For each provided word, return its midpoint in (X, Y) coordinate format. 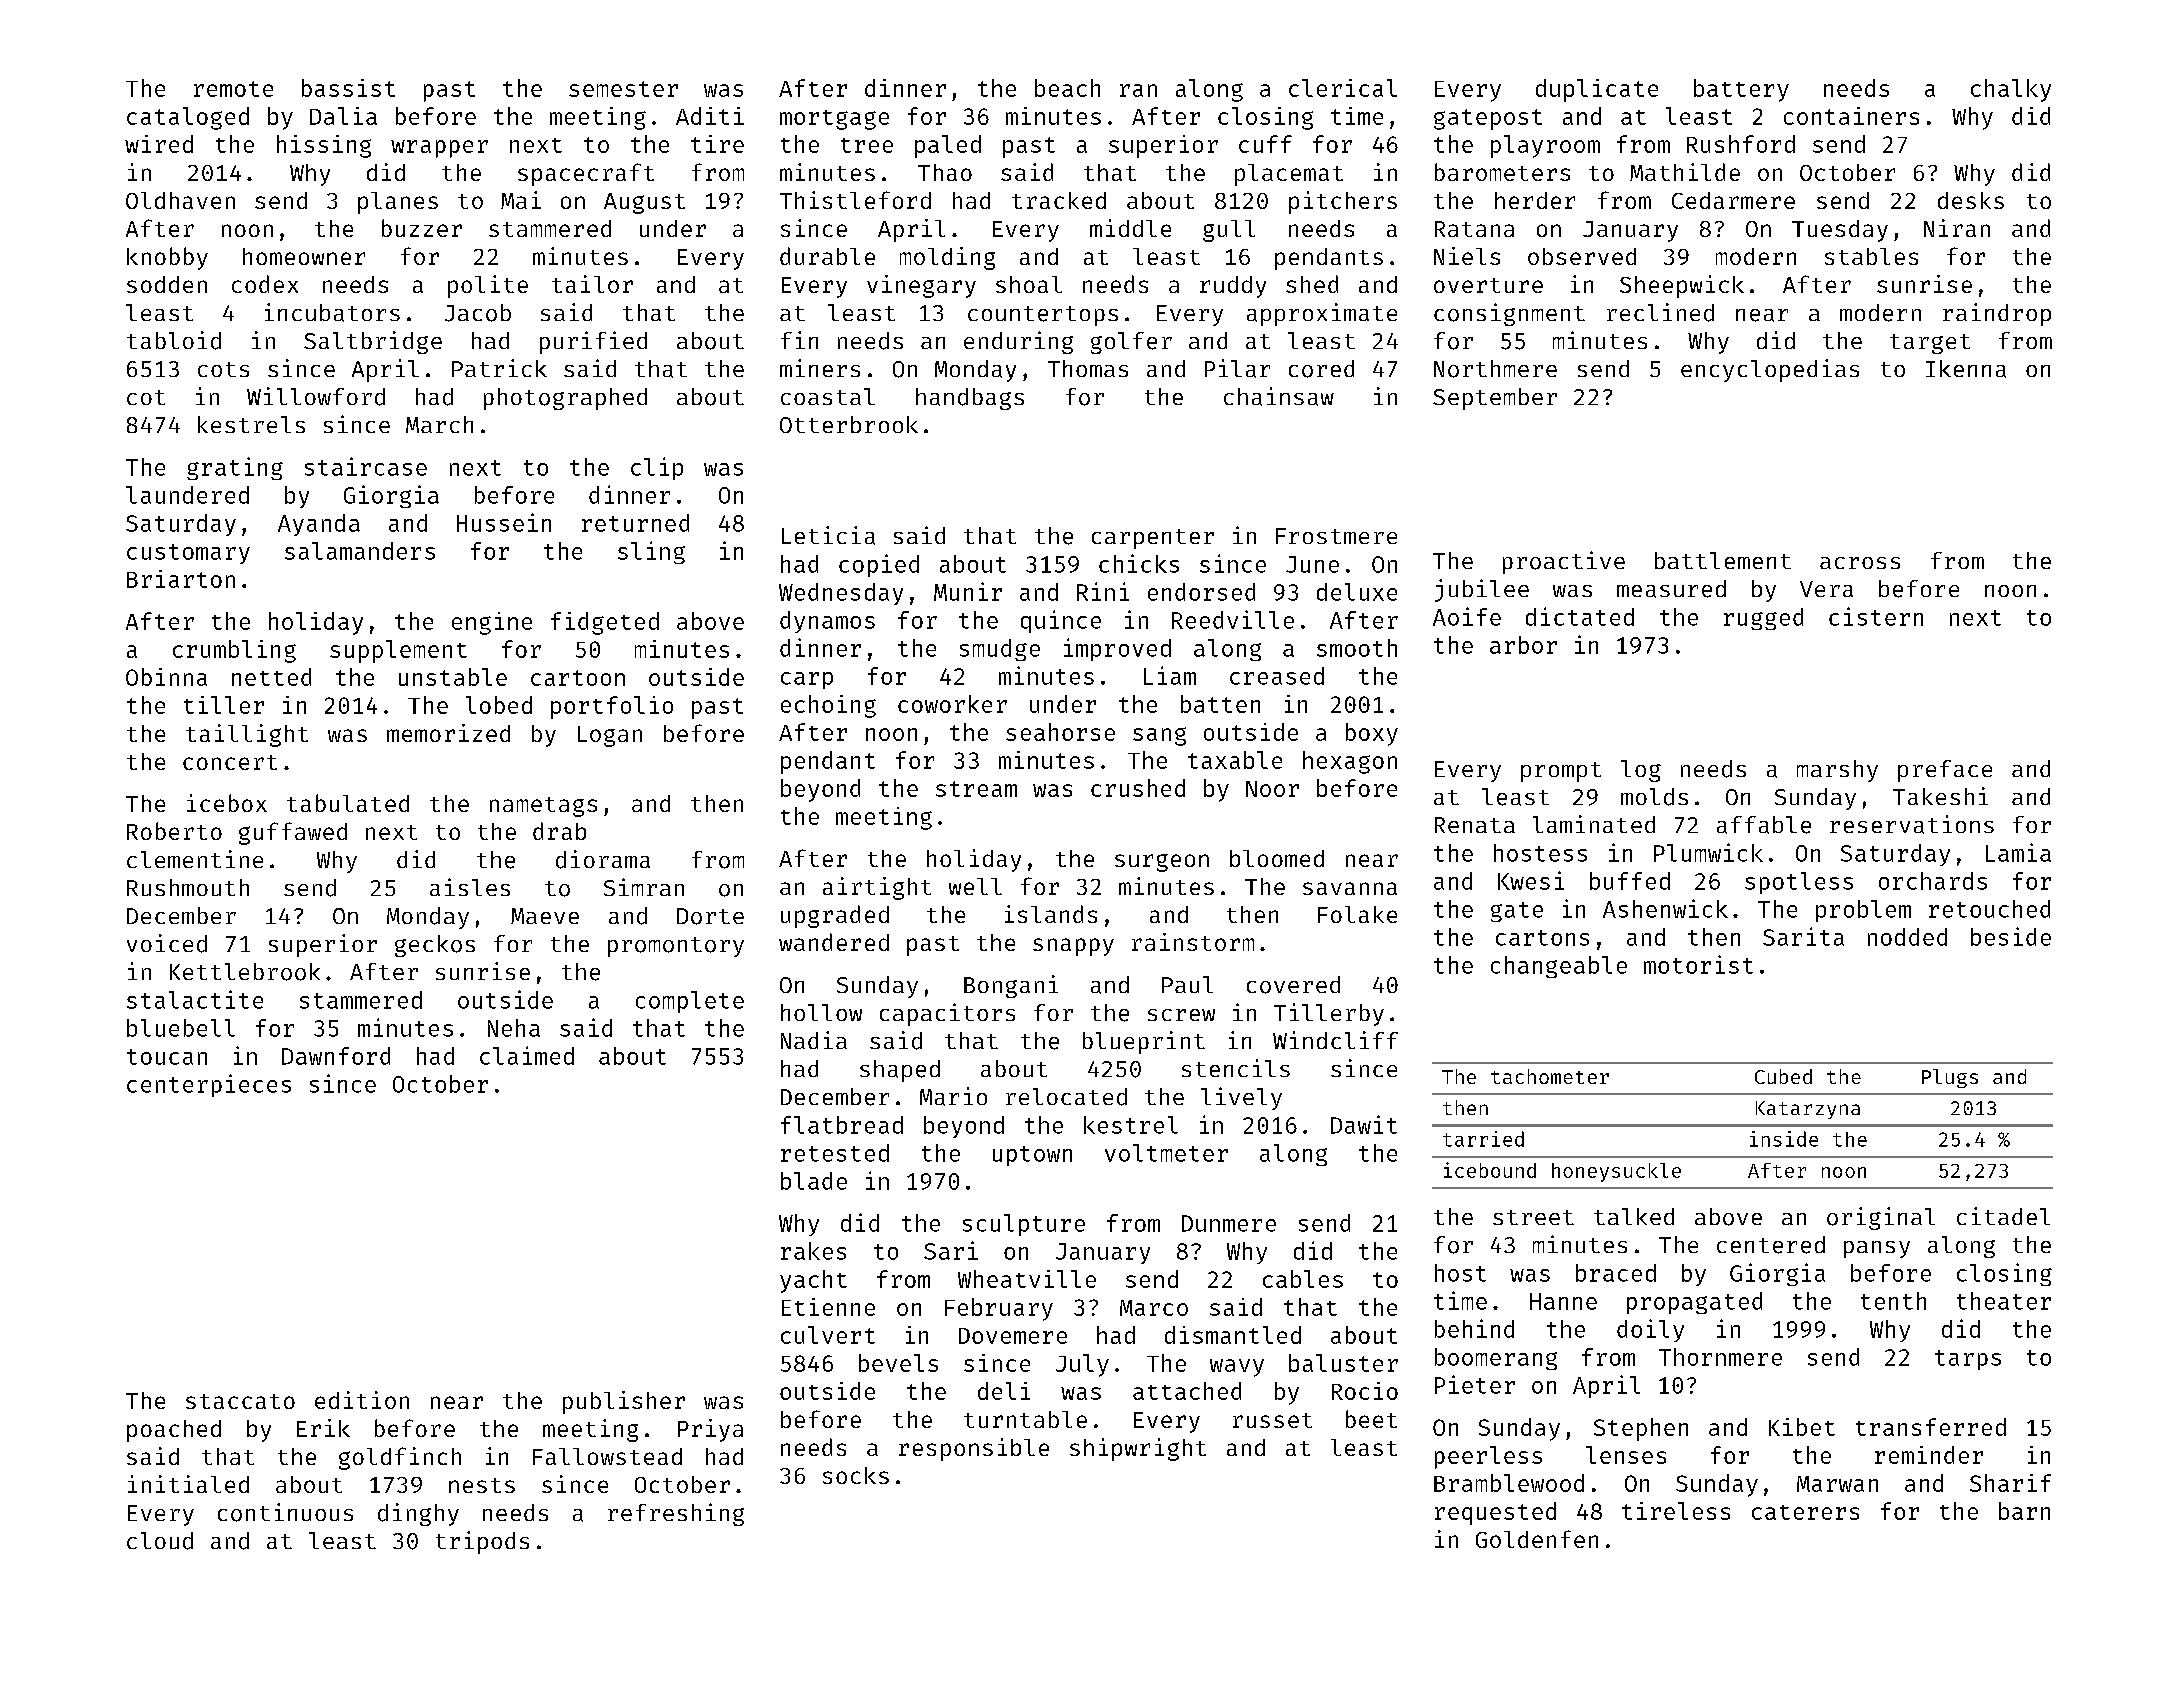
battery (1741, 90)
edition (362, 1400)
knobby (167, 258)
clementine (195, 859)
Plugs (1950, 1078)
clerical (1343, 88)
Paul (1187, 984)
